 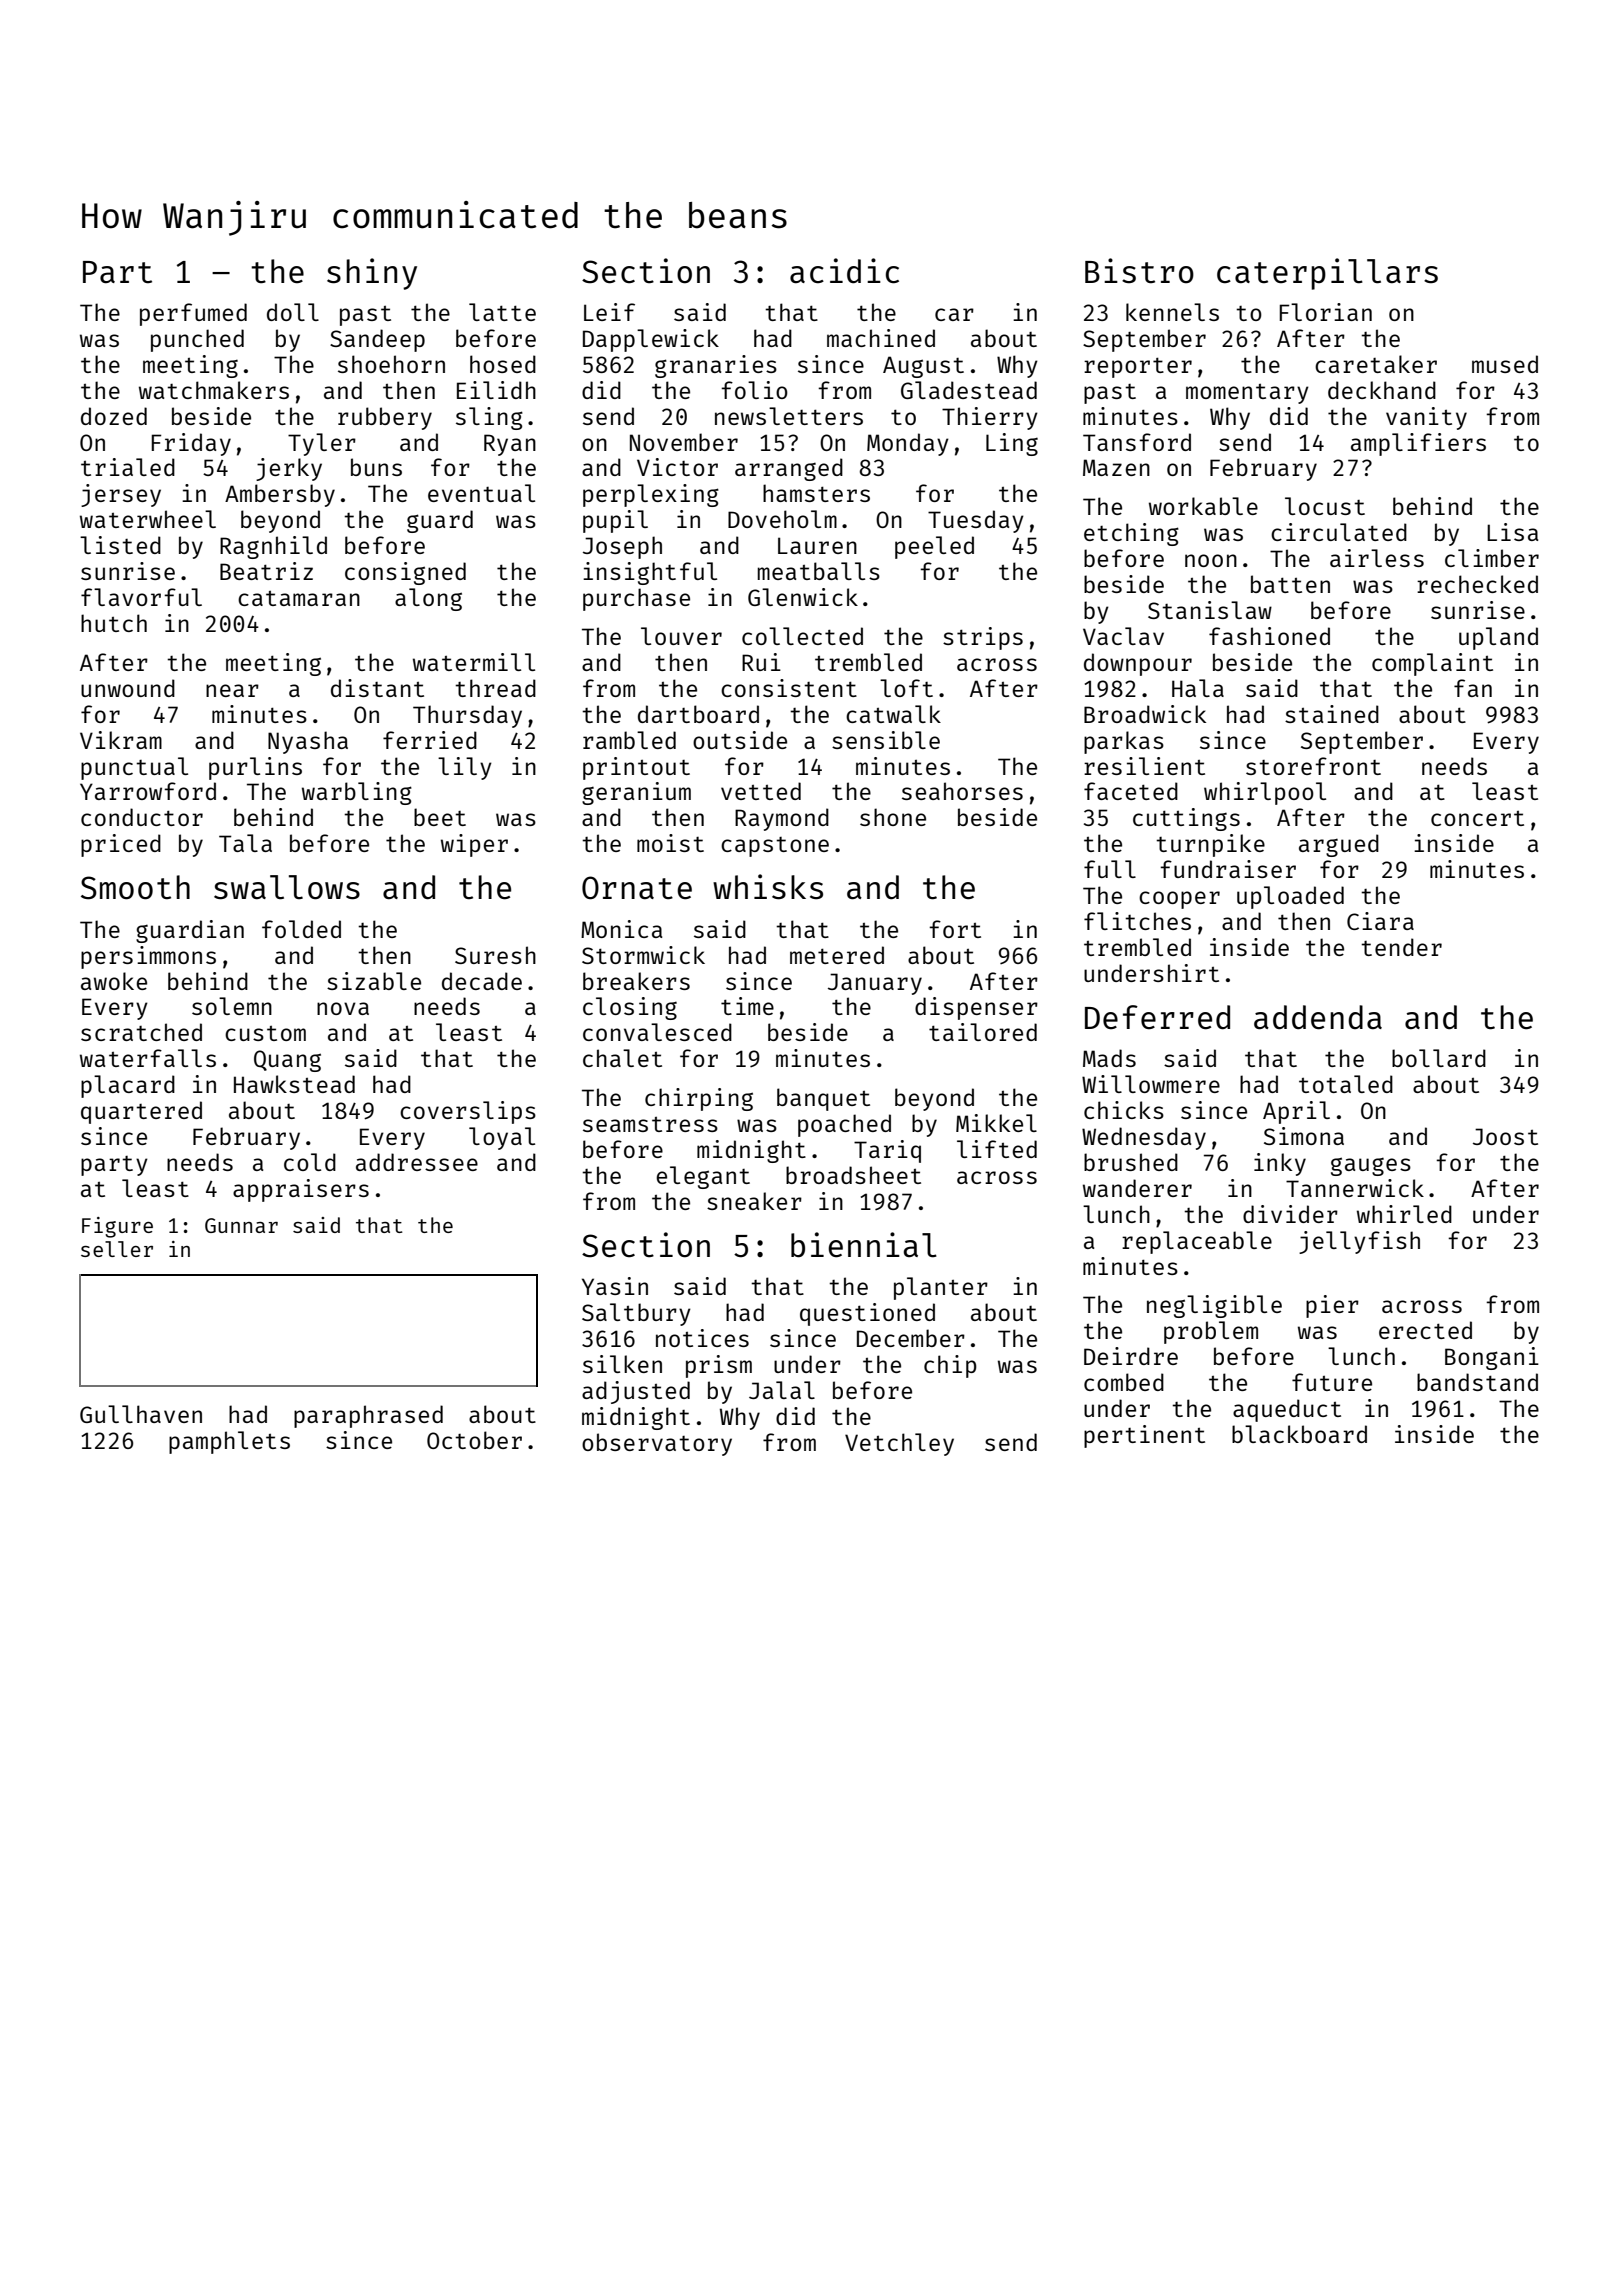 What do you see at coordinates (121, 740) in the screenshot?
I see `Vikram` at bounding box center [121, 740].
